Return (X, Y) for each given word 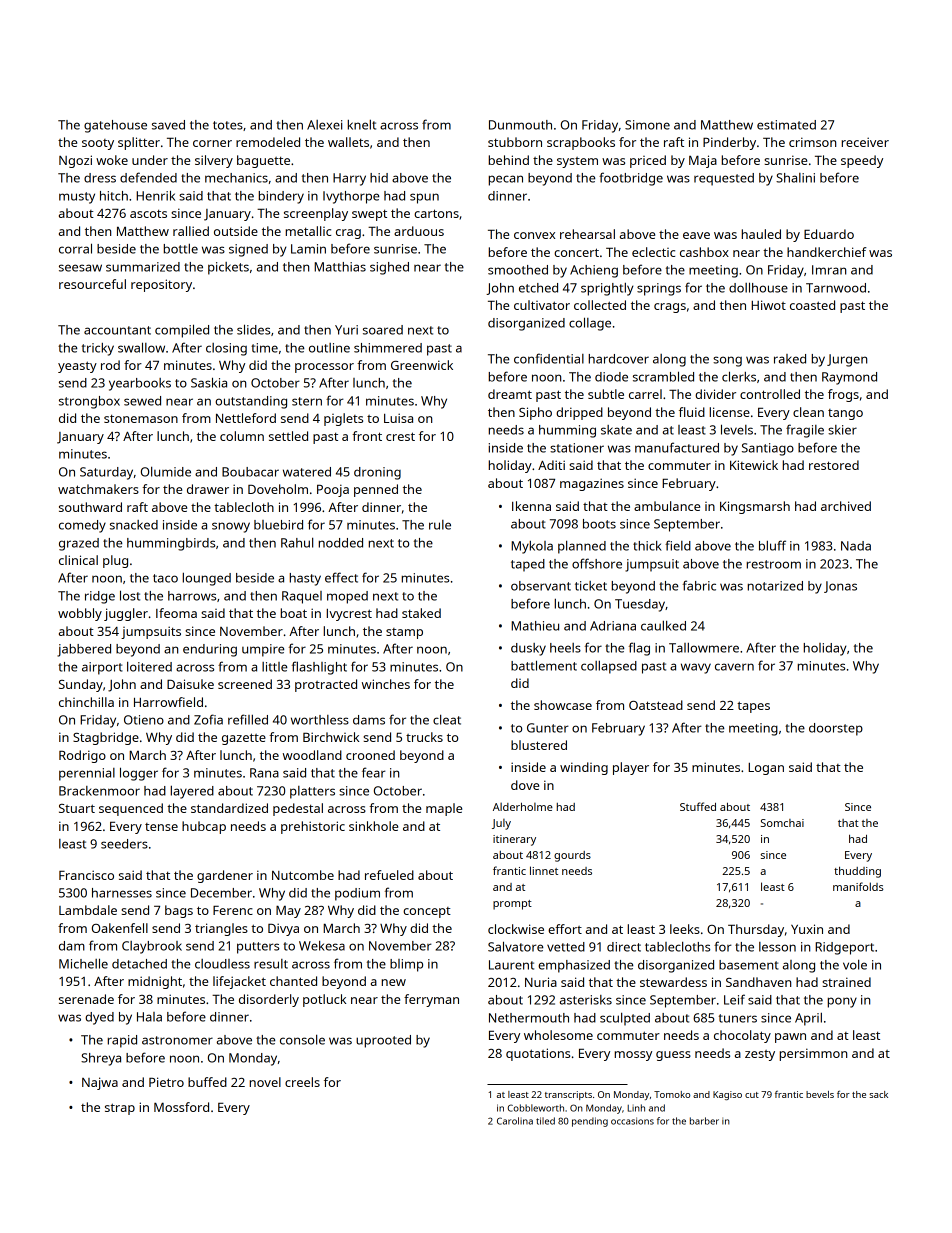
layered (192, 792)
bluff (772, 545)
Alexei (324, 125)
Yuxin (807, 929)
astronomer (177, 1040)
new (393, 982)
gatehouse (115, 126)
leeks (685, 929)
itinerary (514, 840)
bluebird (278, 525)
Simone (647, 125)
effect (341, 577)
